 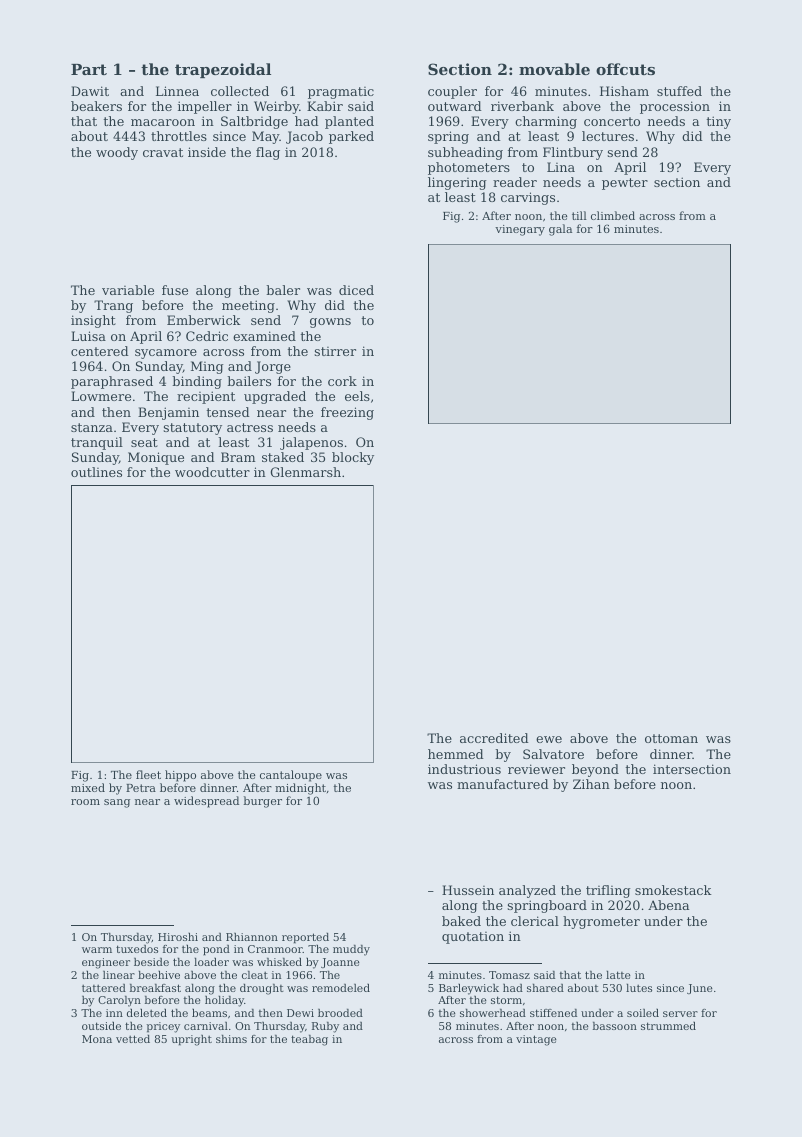 What do you see at coordinates (522, 106) in the screenshot?
I see `riverbank` at bounding box center [522, 106].
